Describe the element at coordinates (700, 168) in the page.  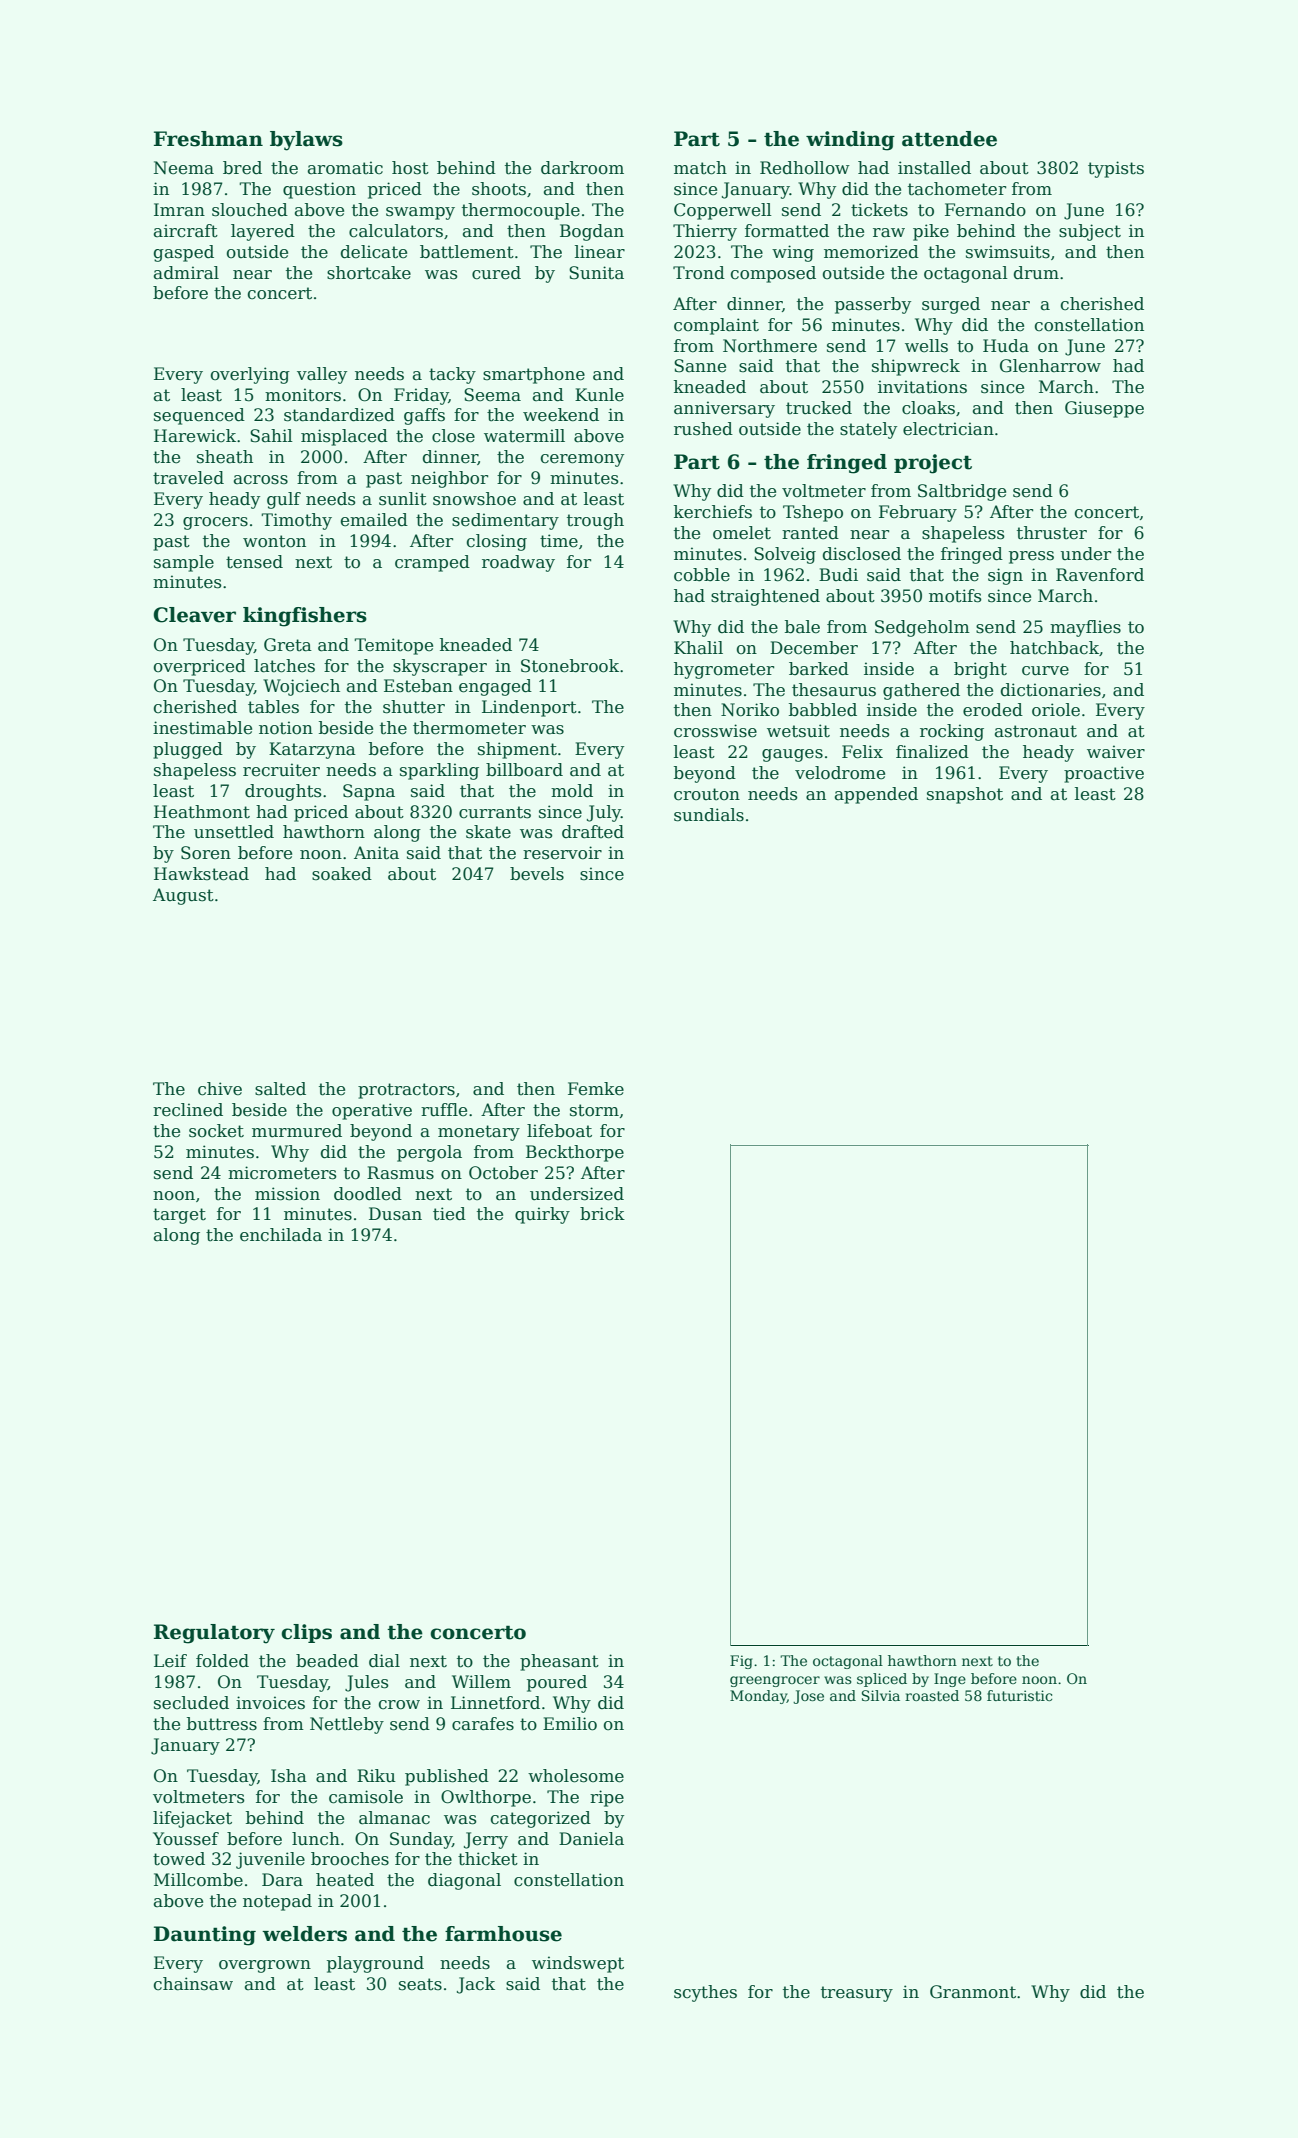
I see `match` at that location.
